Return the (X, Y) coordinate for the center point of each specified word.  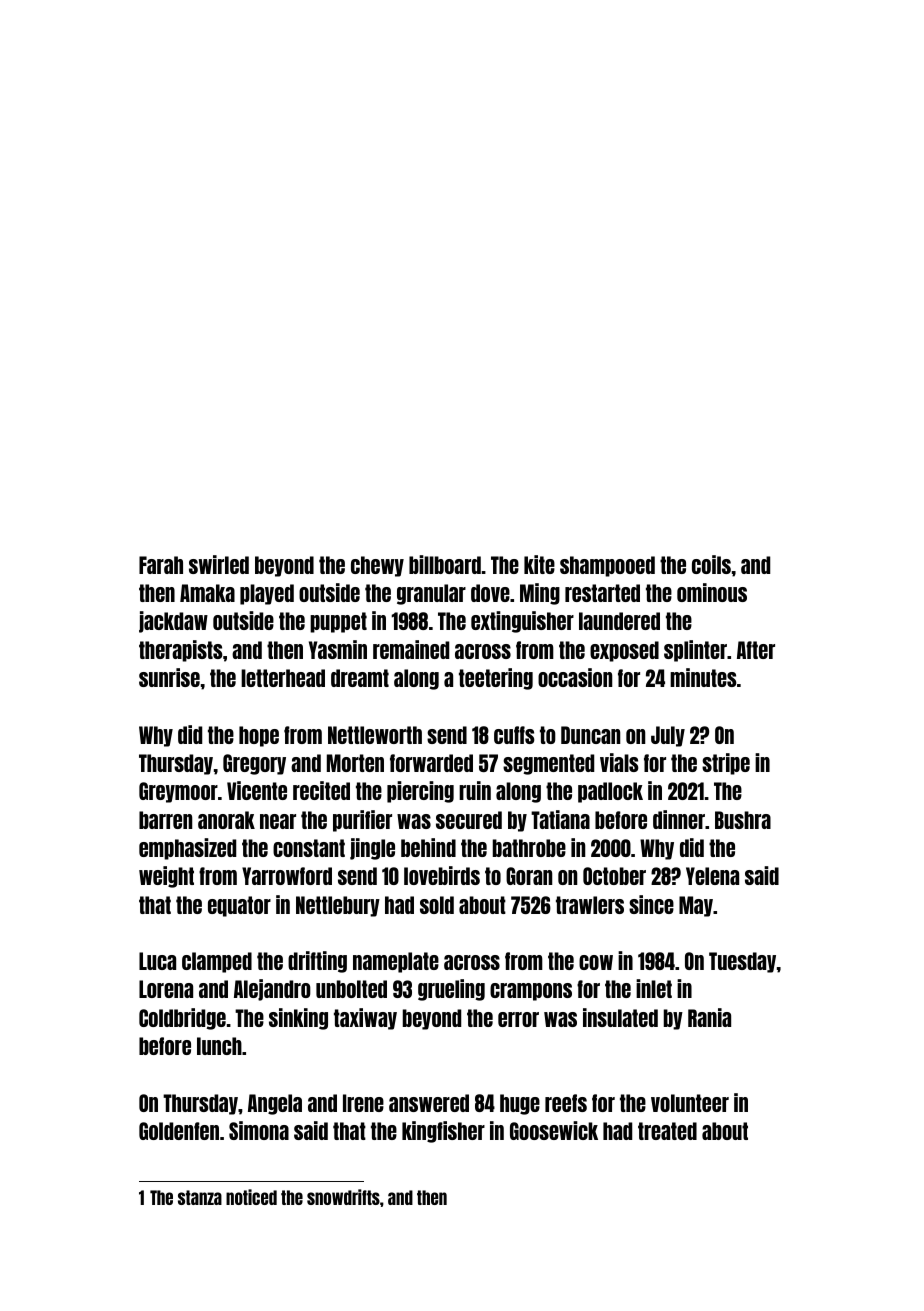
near (278, 821)
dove (490, 593)
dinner (679, 819)
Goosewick (554, 1130)
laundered (619, 621)
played (267, 594)
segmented (548, 764)
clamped (217, 962)
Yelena (712, 876)
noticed (251, 1197)
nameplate (396, 962)
